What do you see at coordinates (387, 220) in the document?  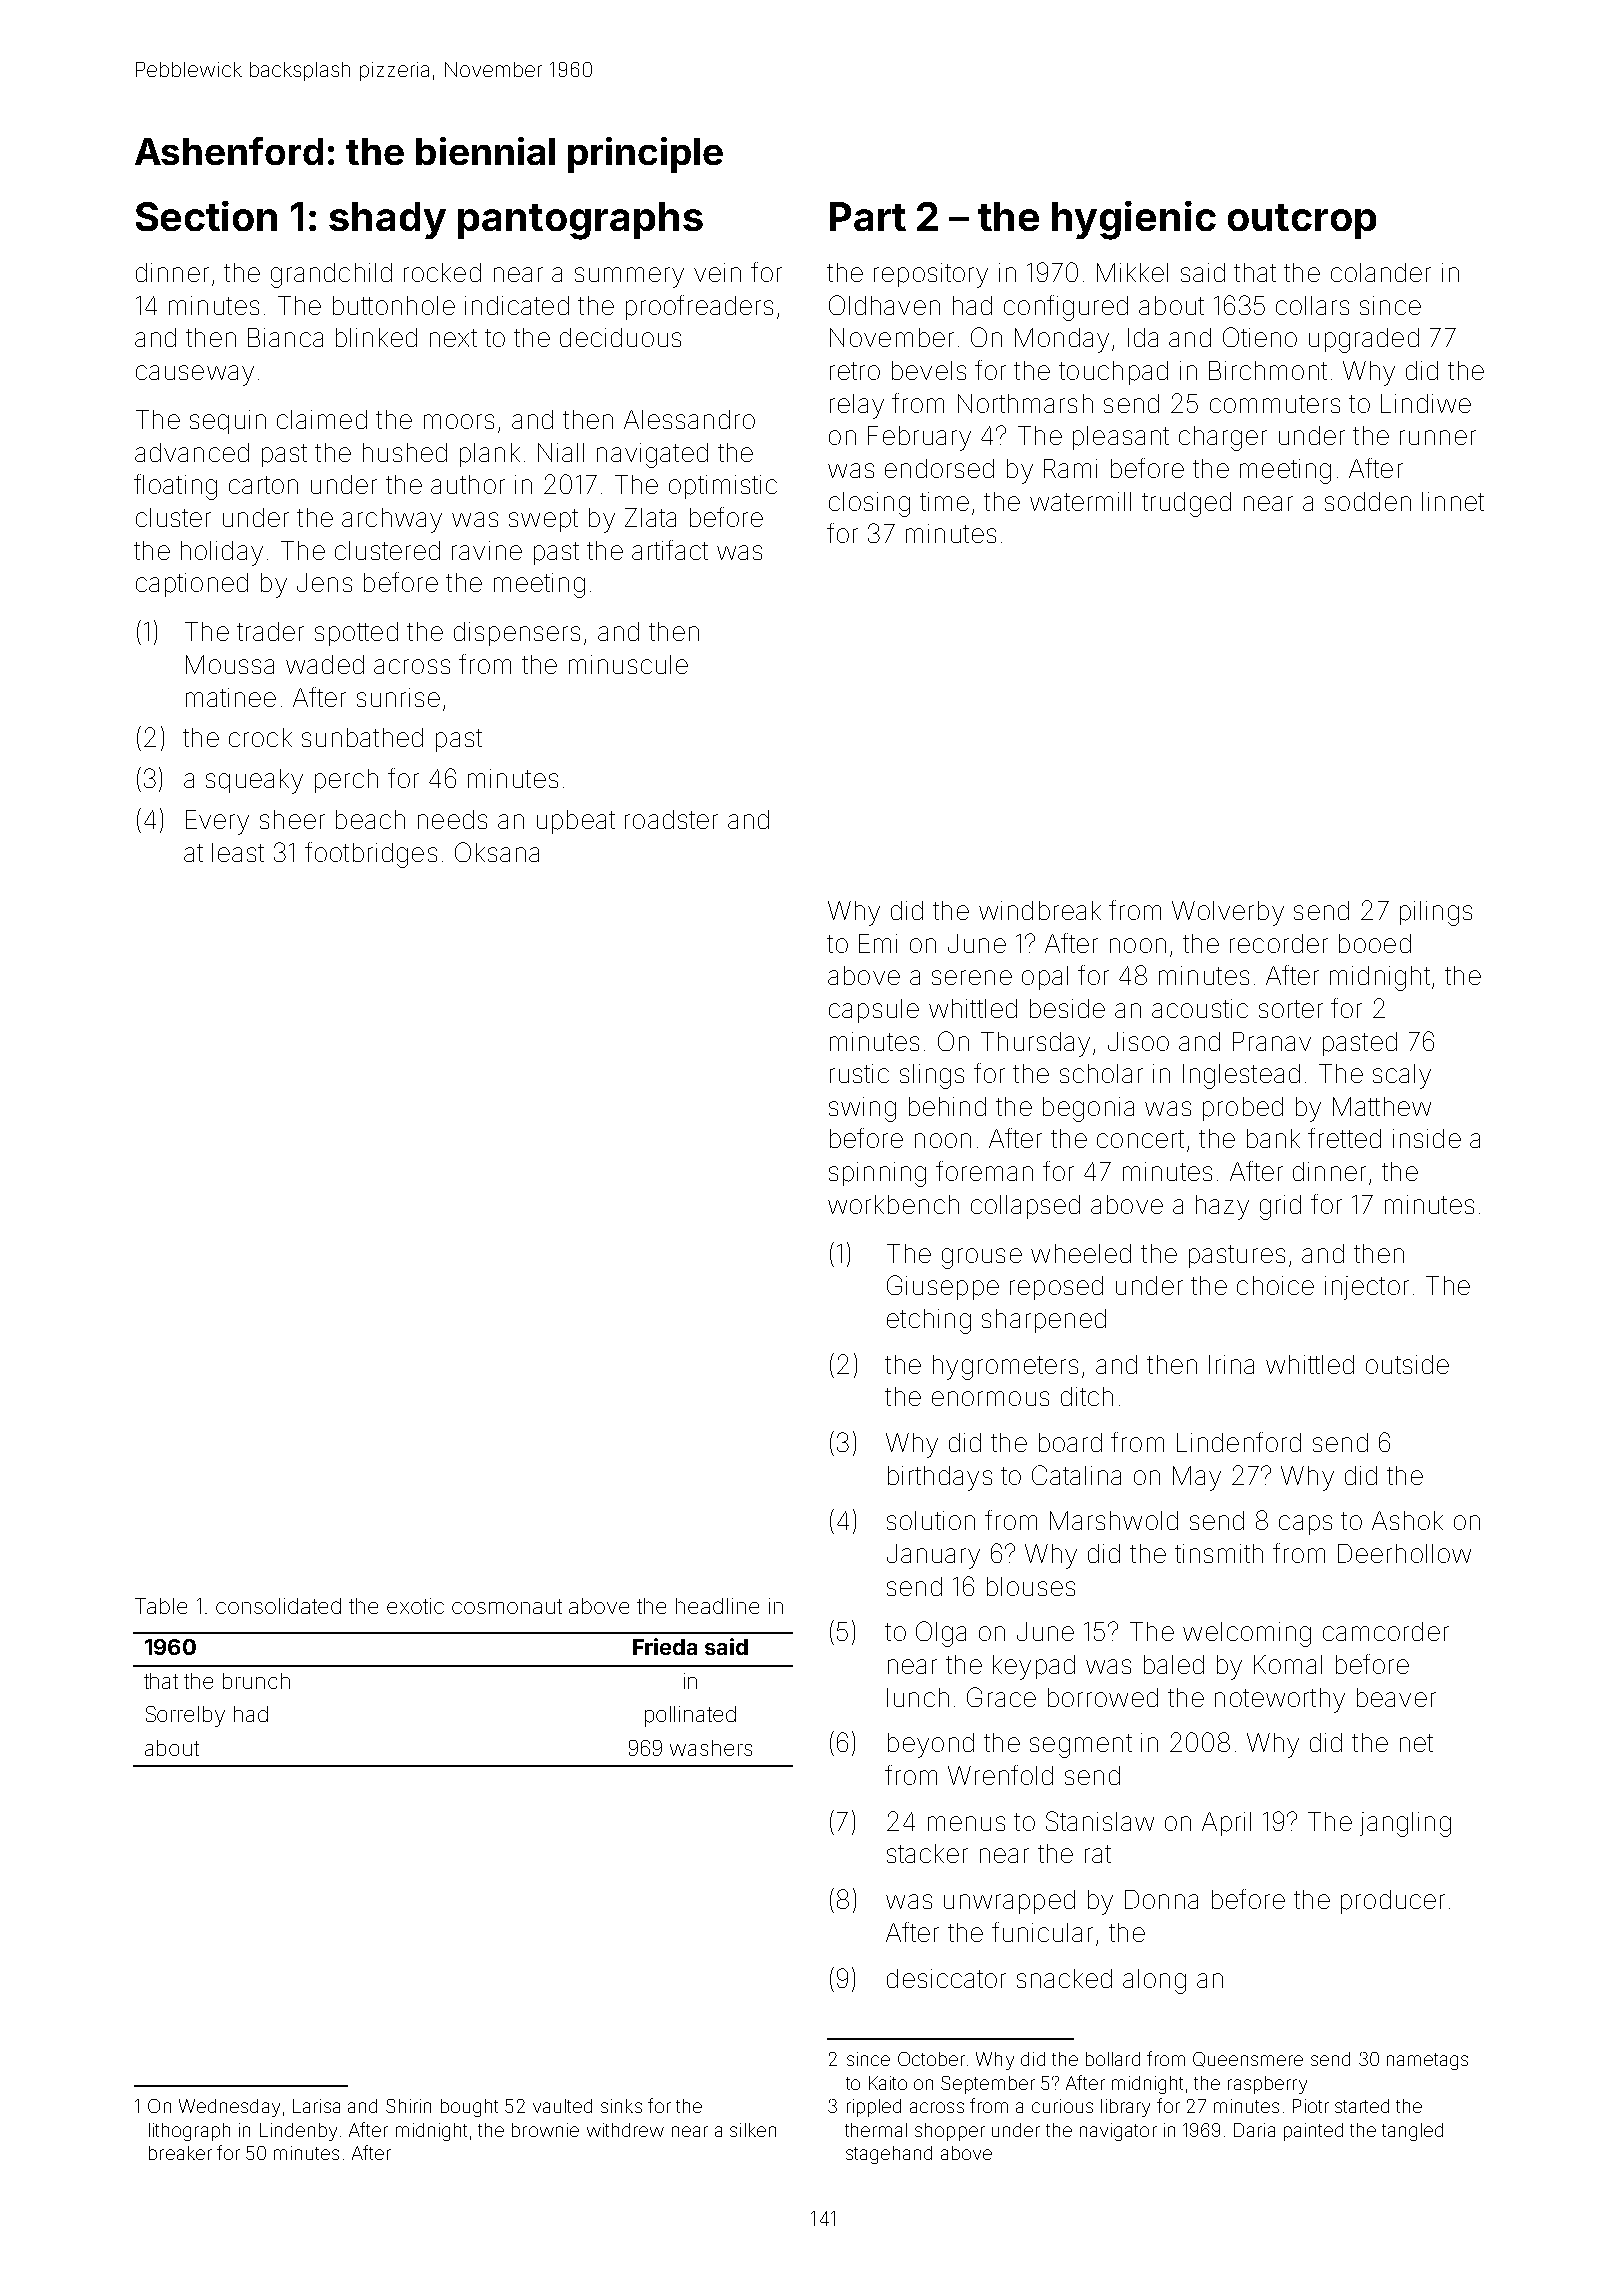 I see `shady` at bounding box center [387, 220].
